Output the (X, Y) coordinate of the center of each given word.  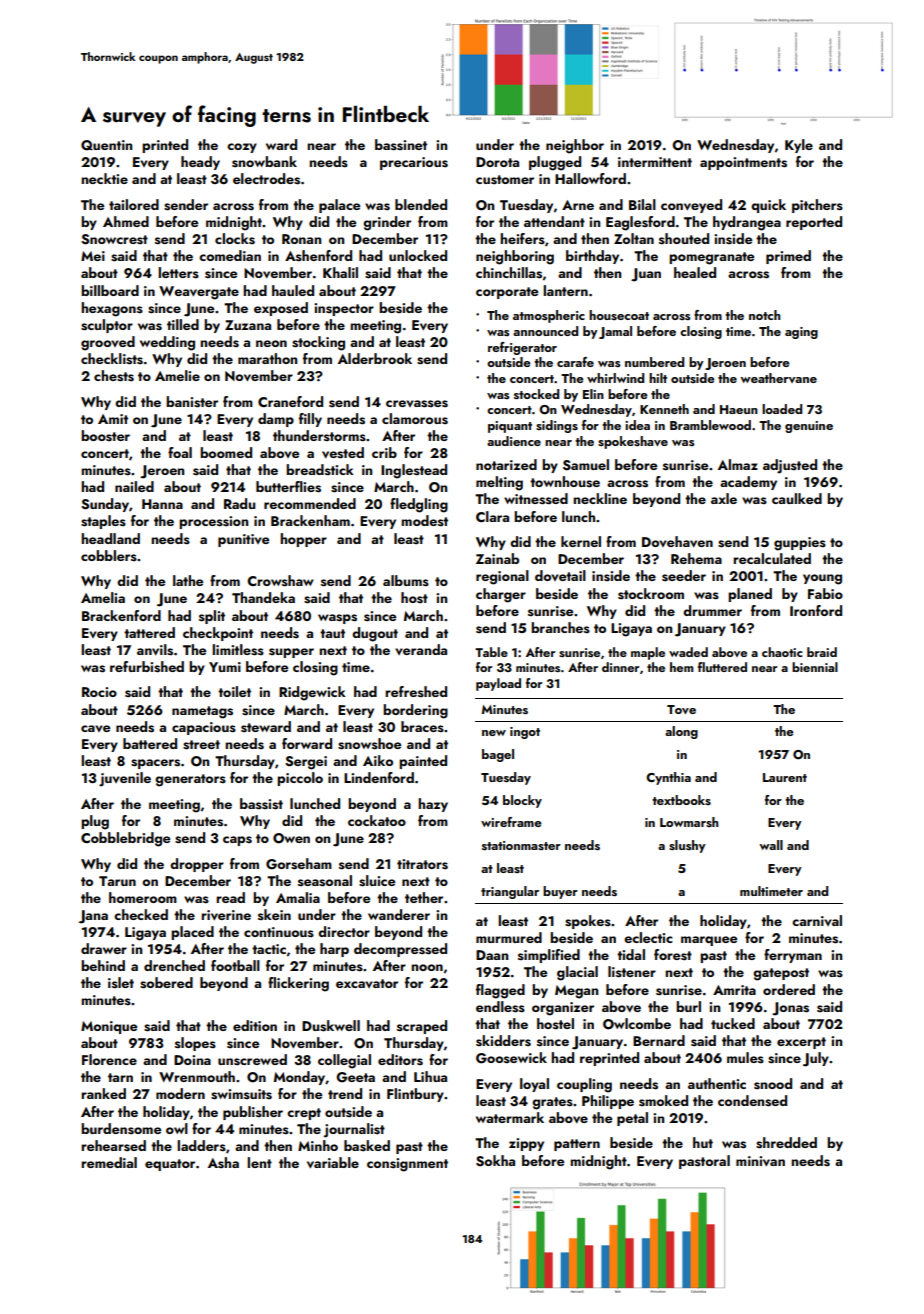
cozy (242, 148)
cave (95, 728)
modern (180, 1093)
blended (421, 204)
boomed (226, 452)
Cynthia (668, 778)
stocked (536, 394)
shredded (786, 1143)
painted (423, 762)
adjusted (790, 466)
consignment (407, 1165)
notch (765, 315)
